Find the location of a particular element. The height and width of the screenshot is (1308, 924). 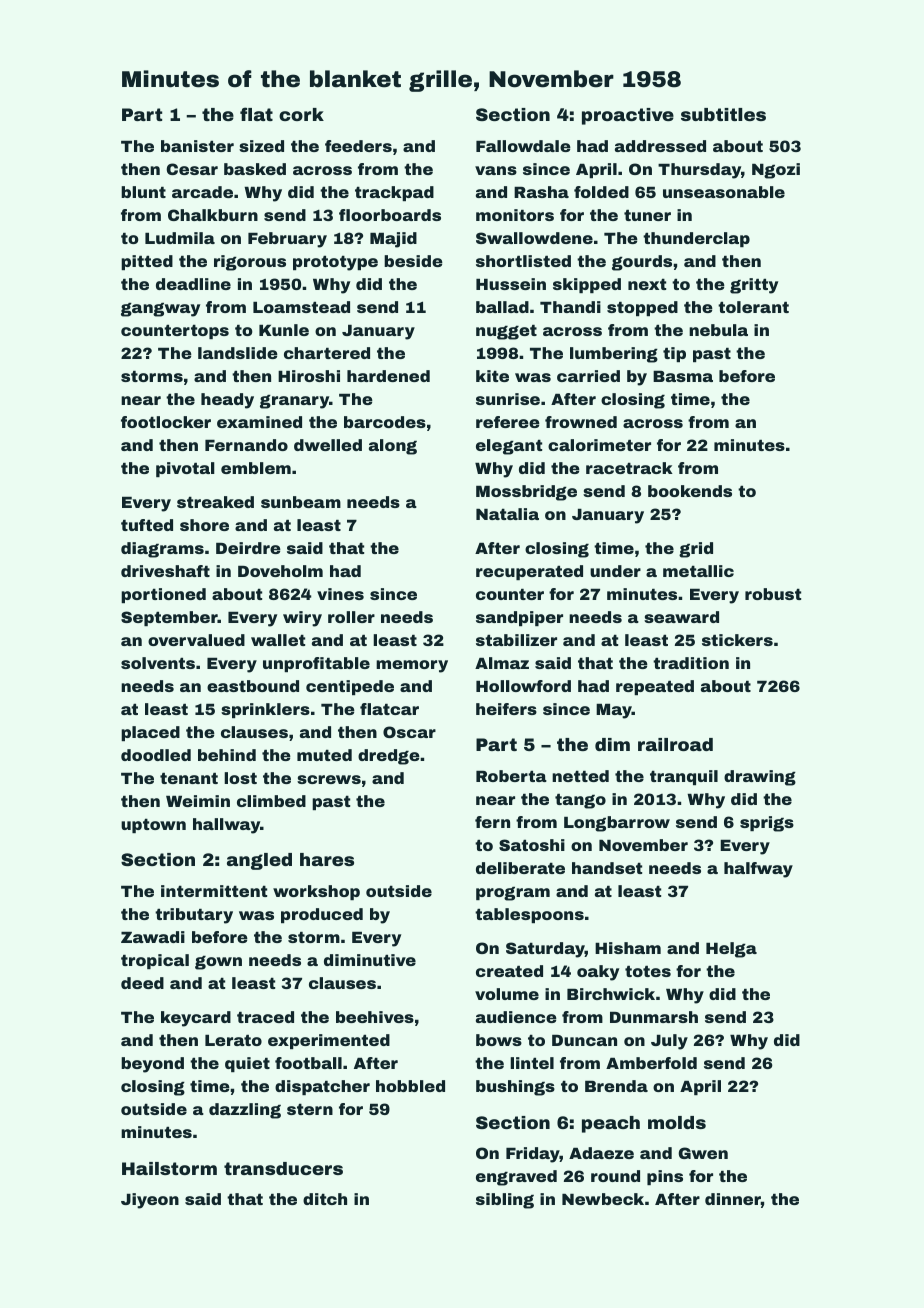

proactive is located at coordinates (628, 116).
